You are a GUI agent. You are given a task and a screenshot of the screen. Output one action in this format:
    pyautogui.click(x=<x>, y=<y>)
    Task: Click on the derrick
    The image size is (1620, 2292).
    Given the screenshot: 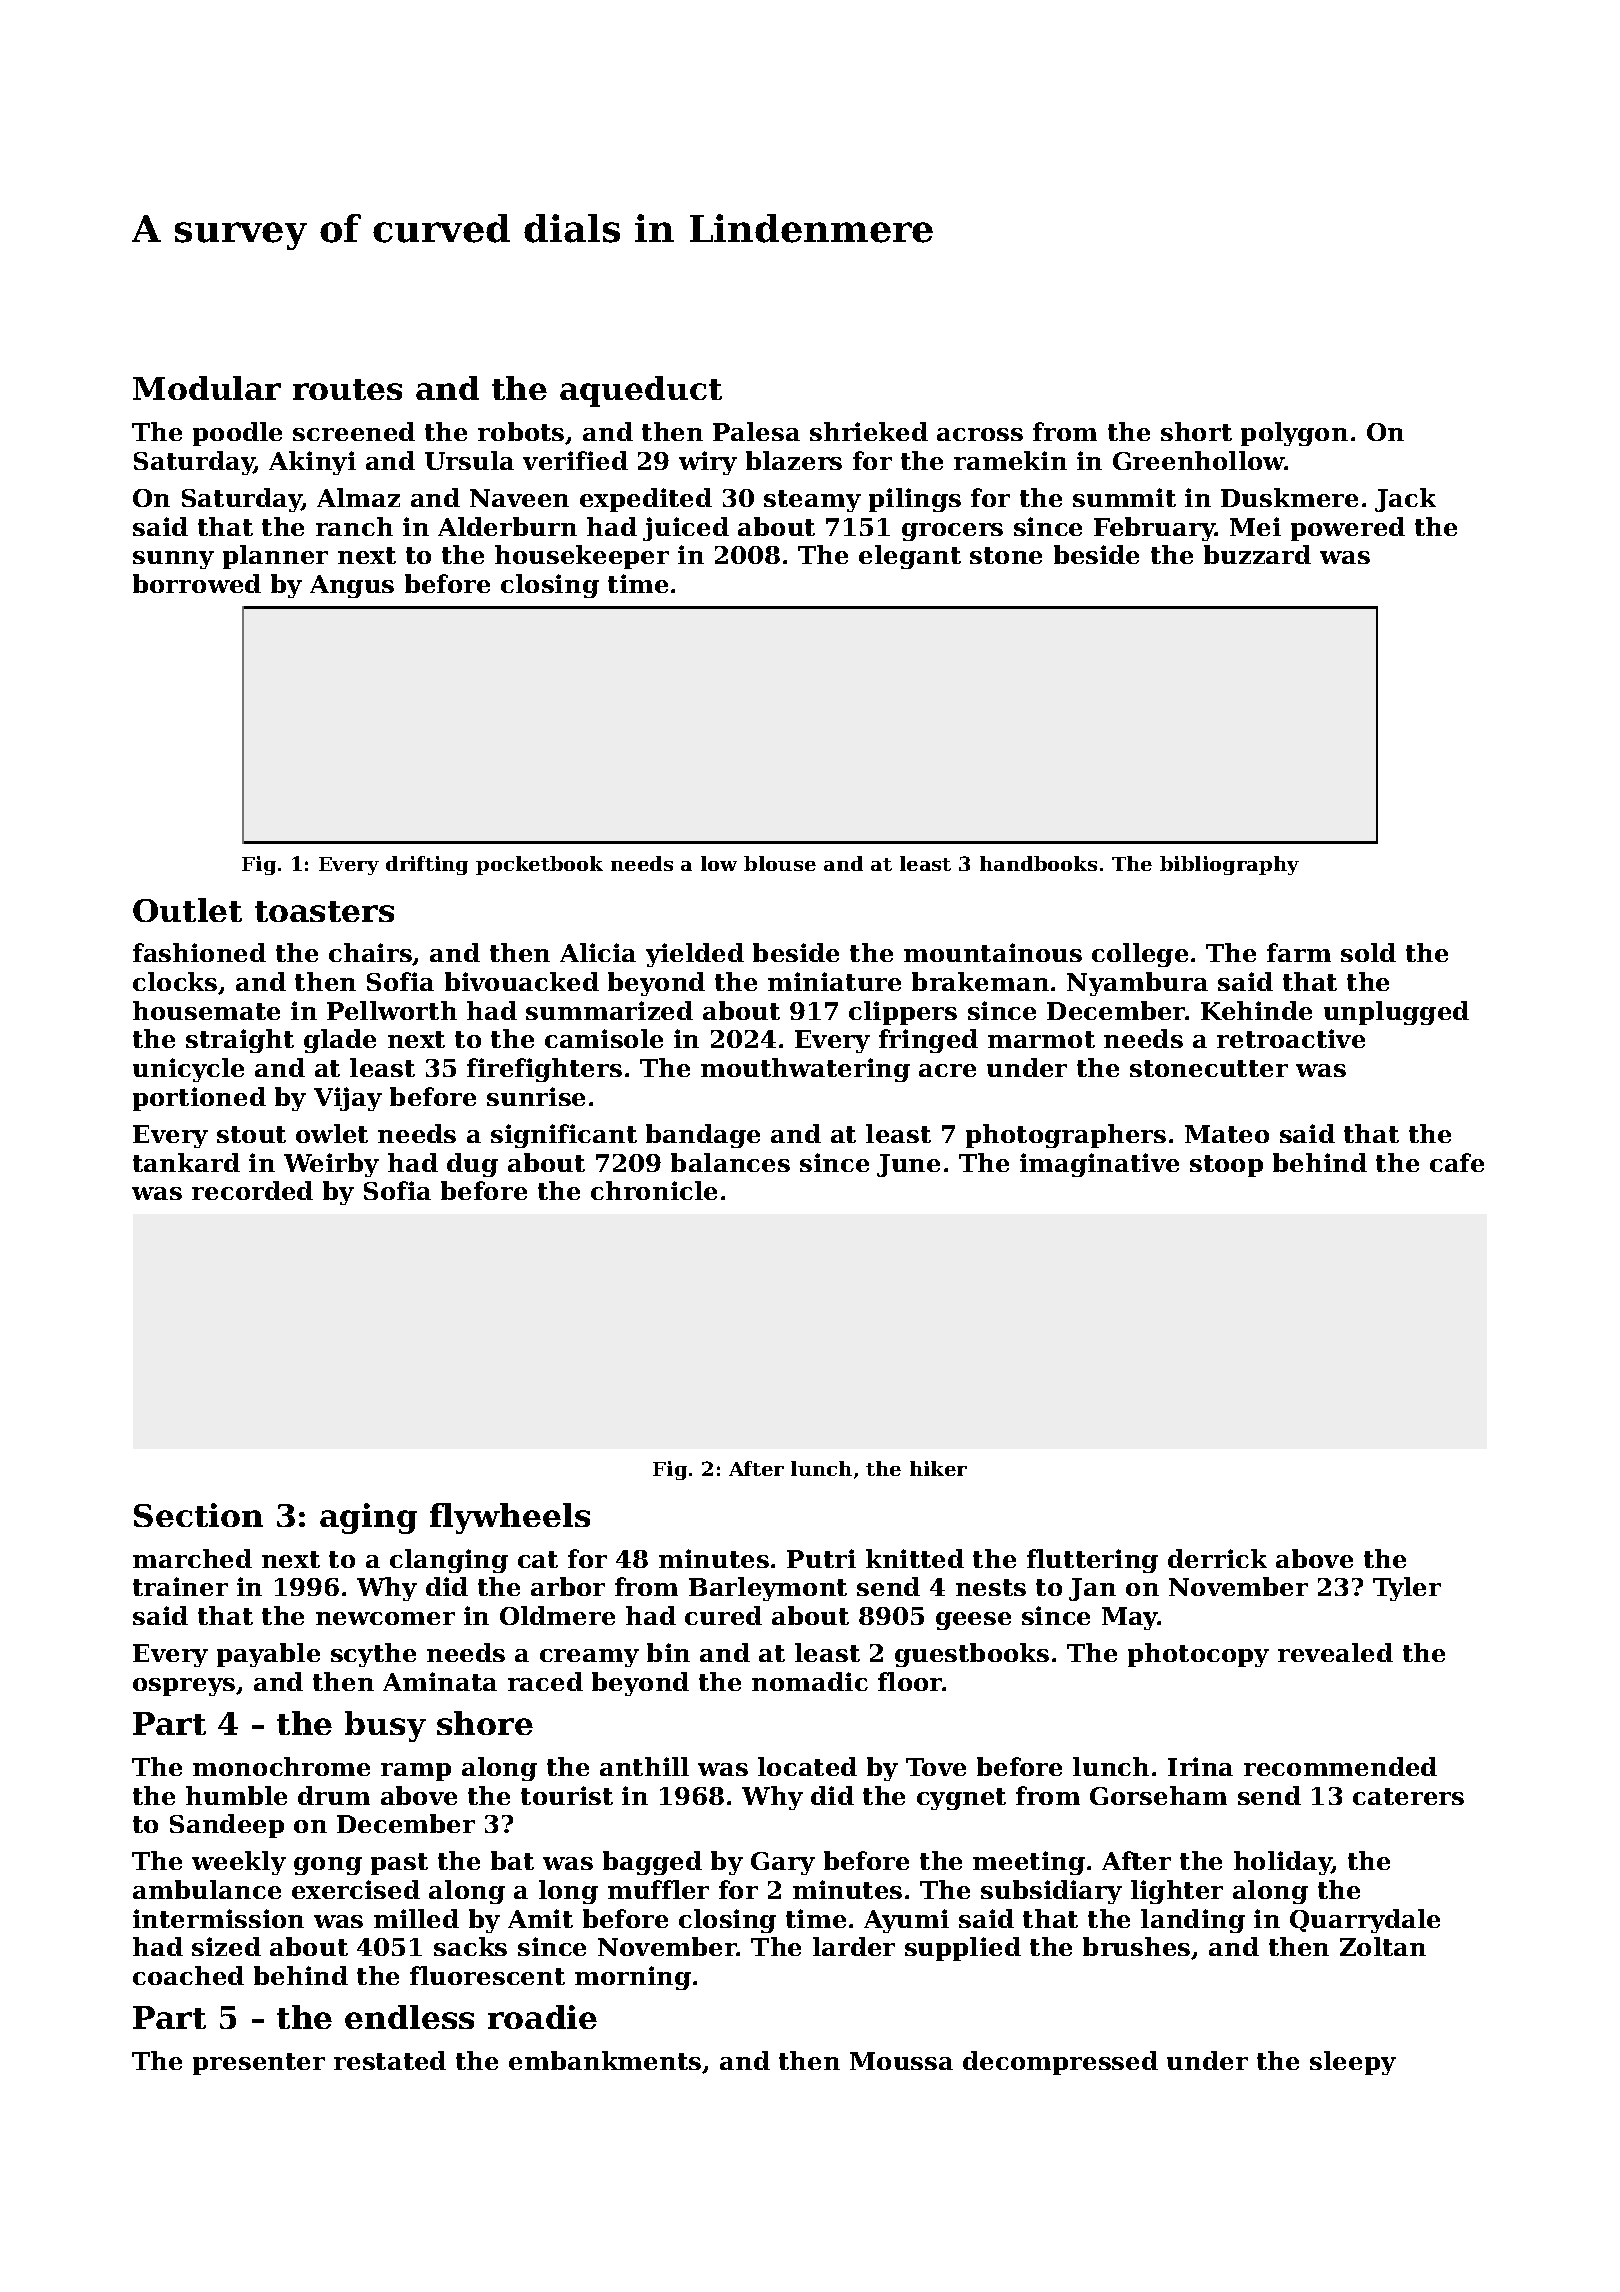 What is the action you would take?
    pyautogui.click(x=1217, y=1558)
